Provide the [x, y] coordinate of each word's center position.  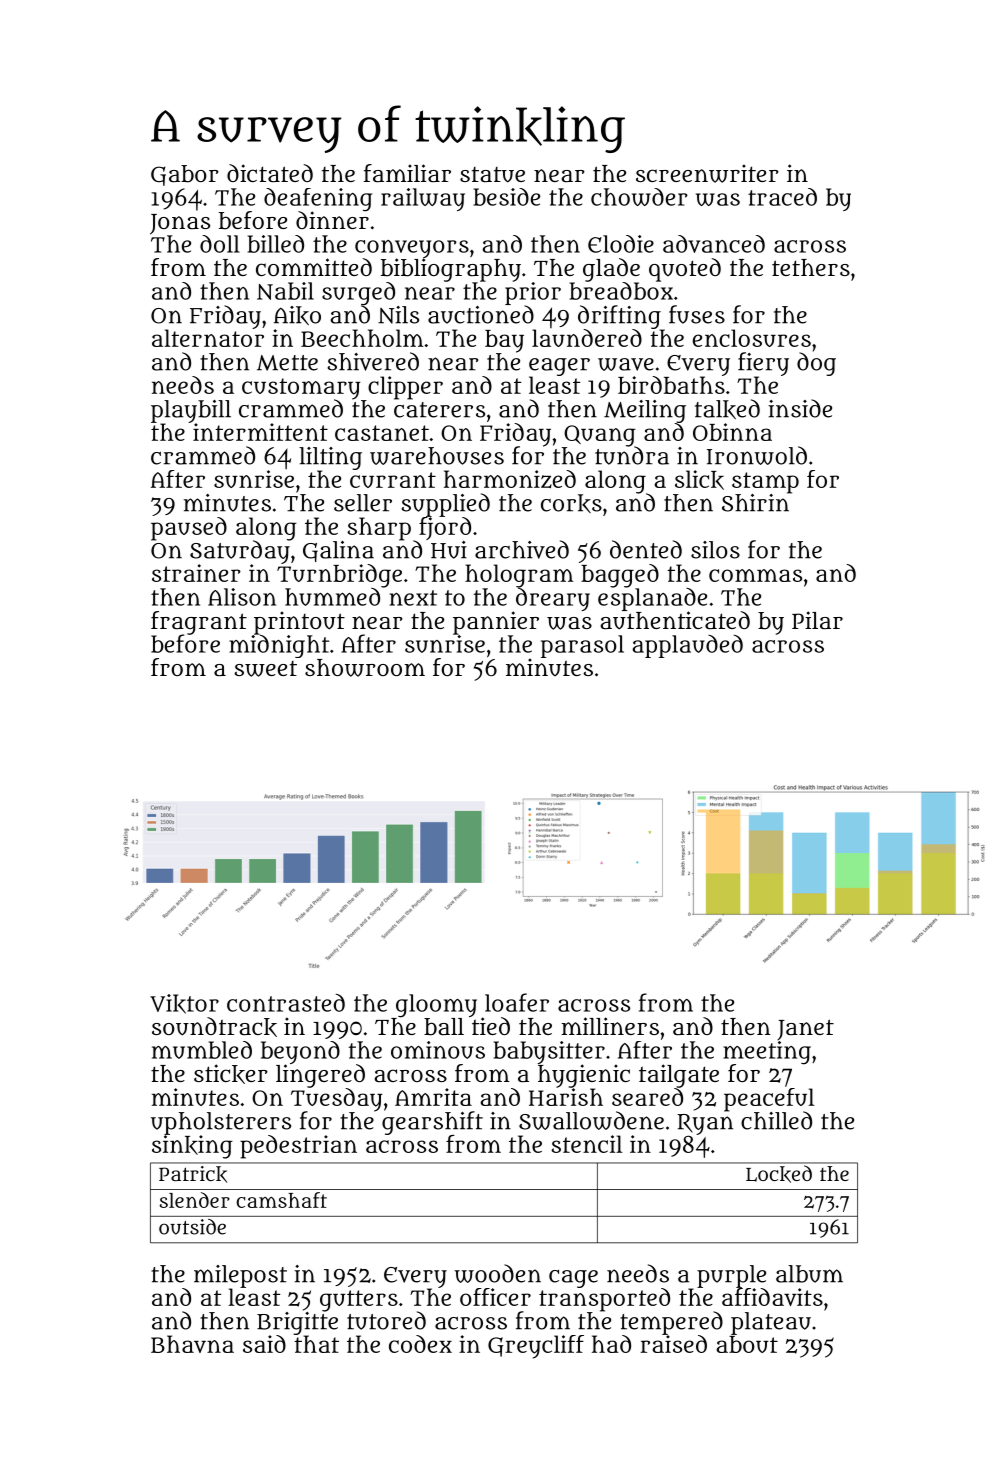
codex [420, 1344]
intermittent [260, 432]
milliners [610, 1026]
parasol [582, 646]
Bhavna [192, 1344]
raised [673, 1344]
